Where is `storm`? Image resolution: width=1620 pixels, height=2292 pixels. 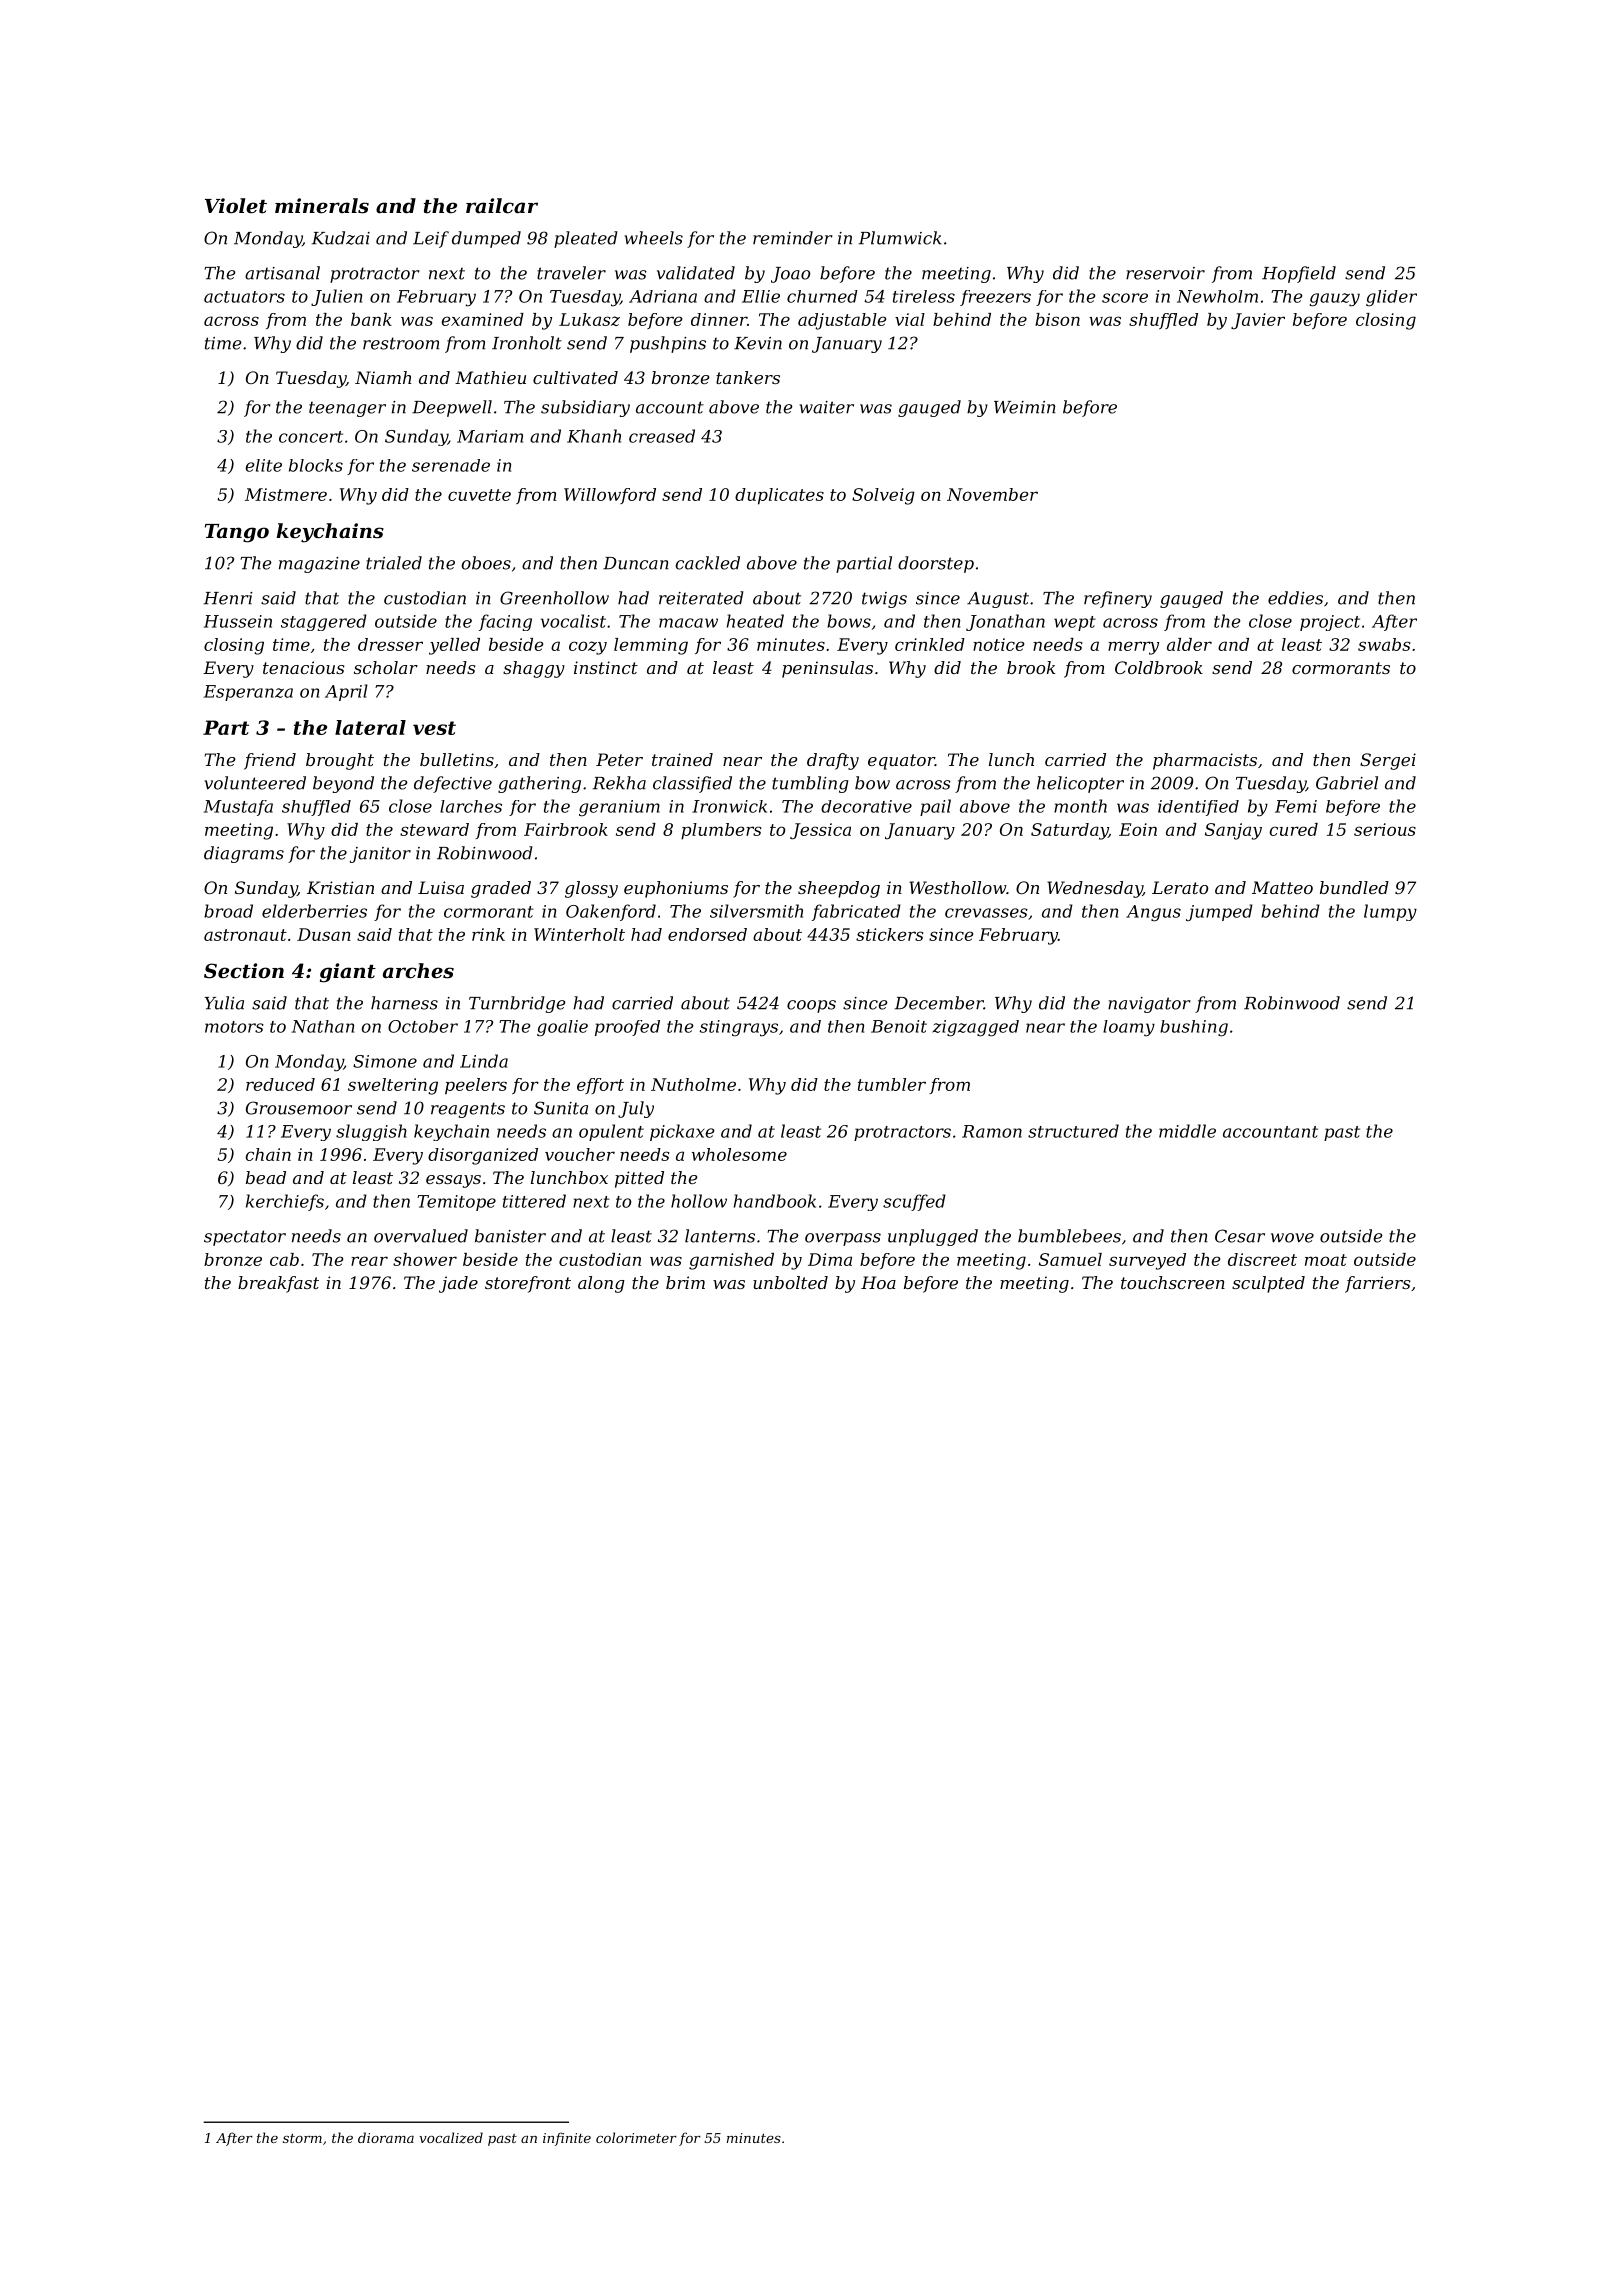 storm is located at coordinates (302, 2138).
